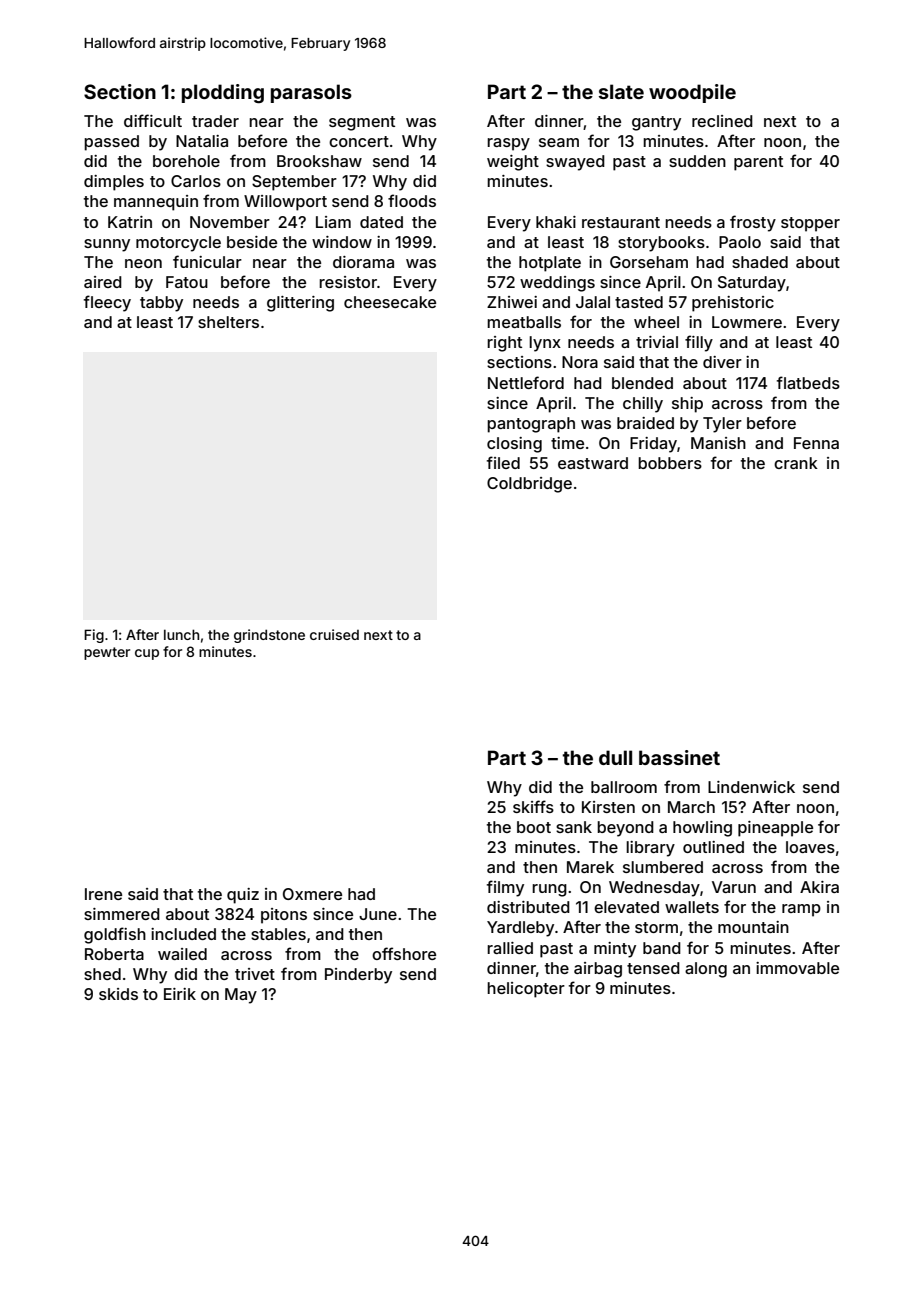 The height and width of the screenshot is (1314, 924). I want to click on fleecy, so click(107, 303).
